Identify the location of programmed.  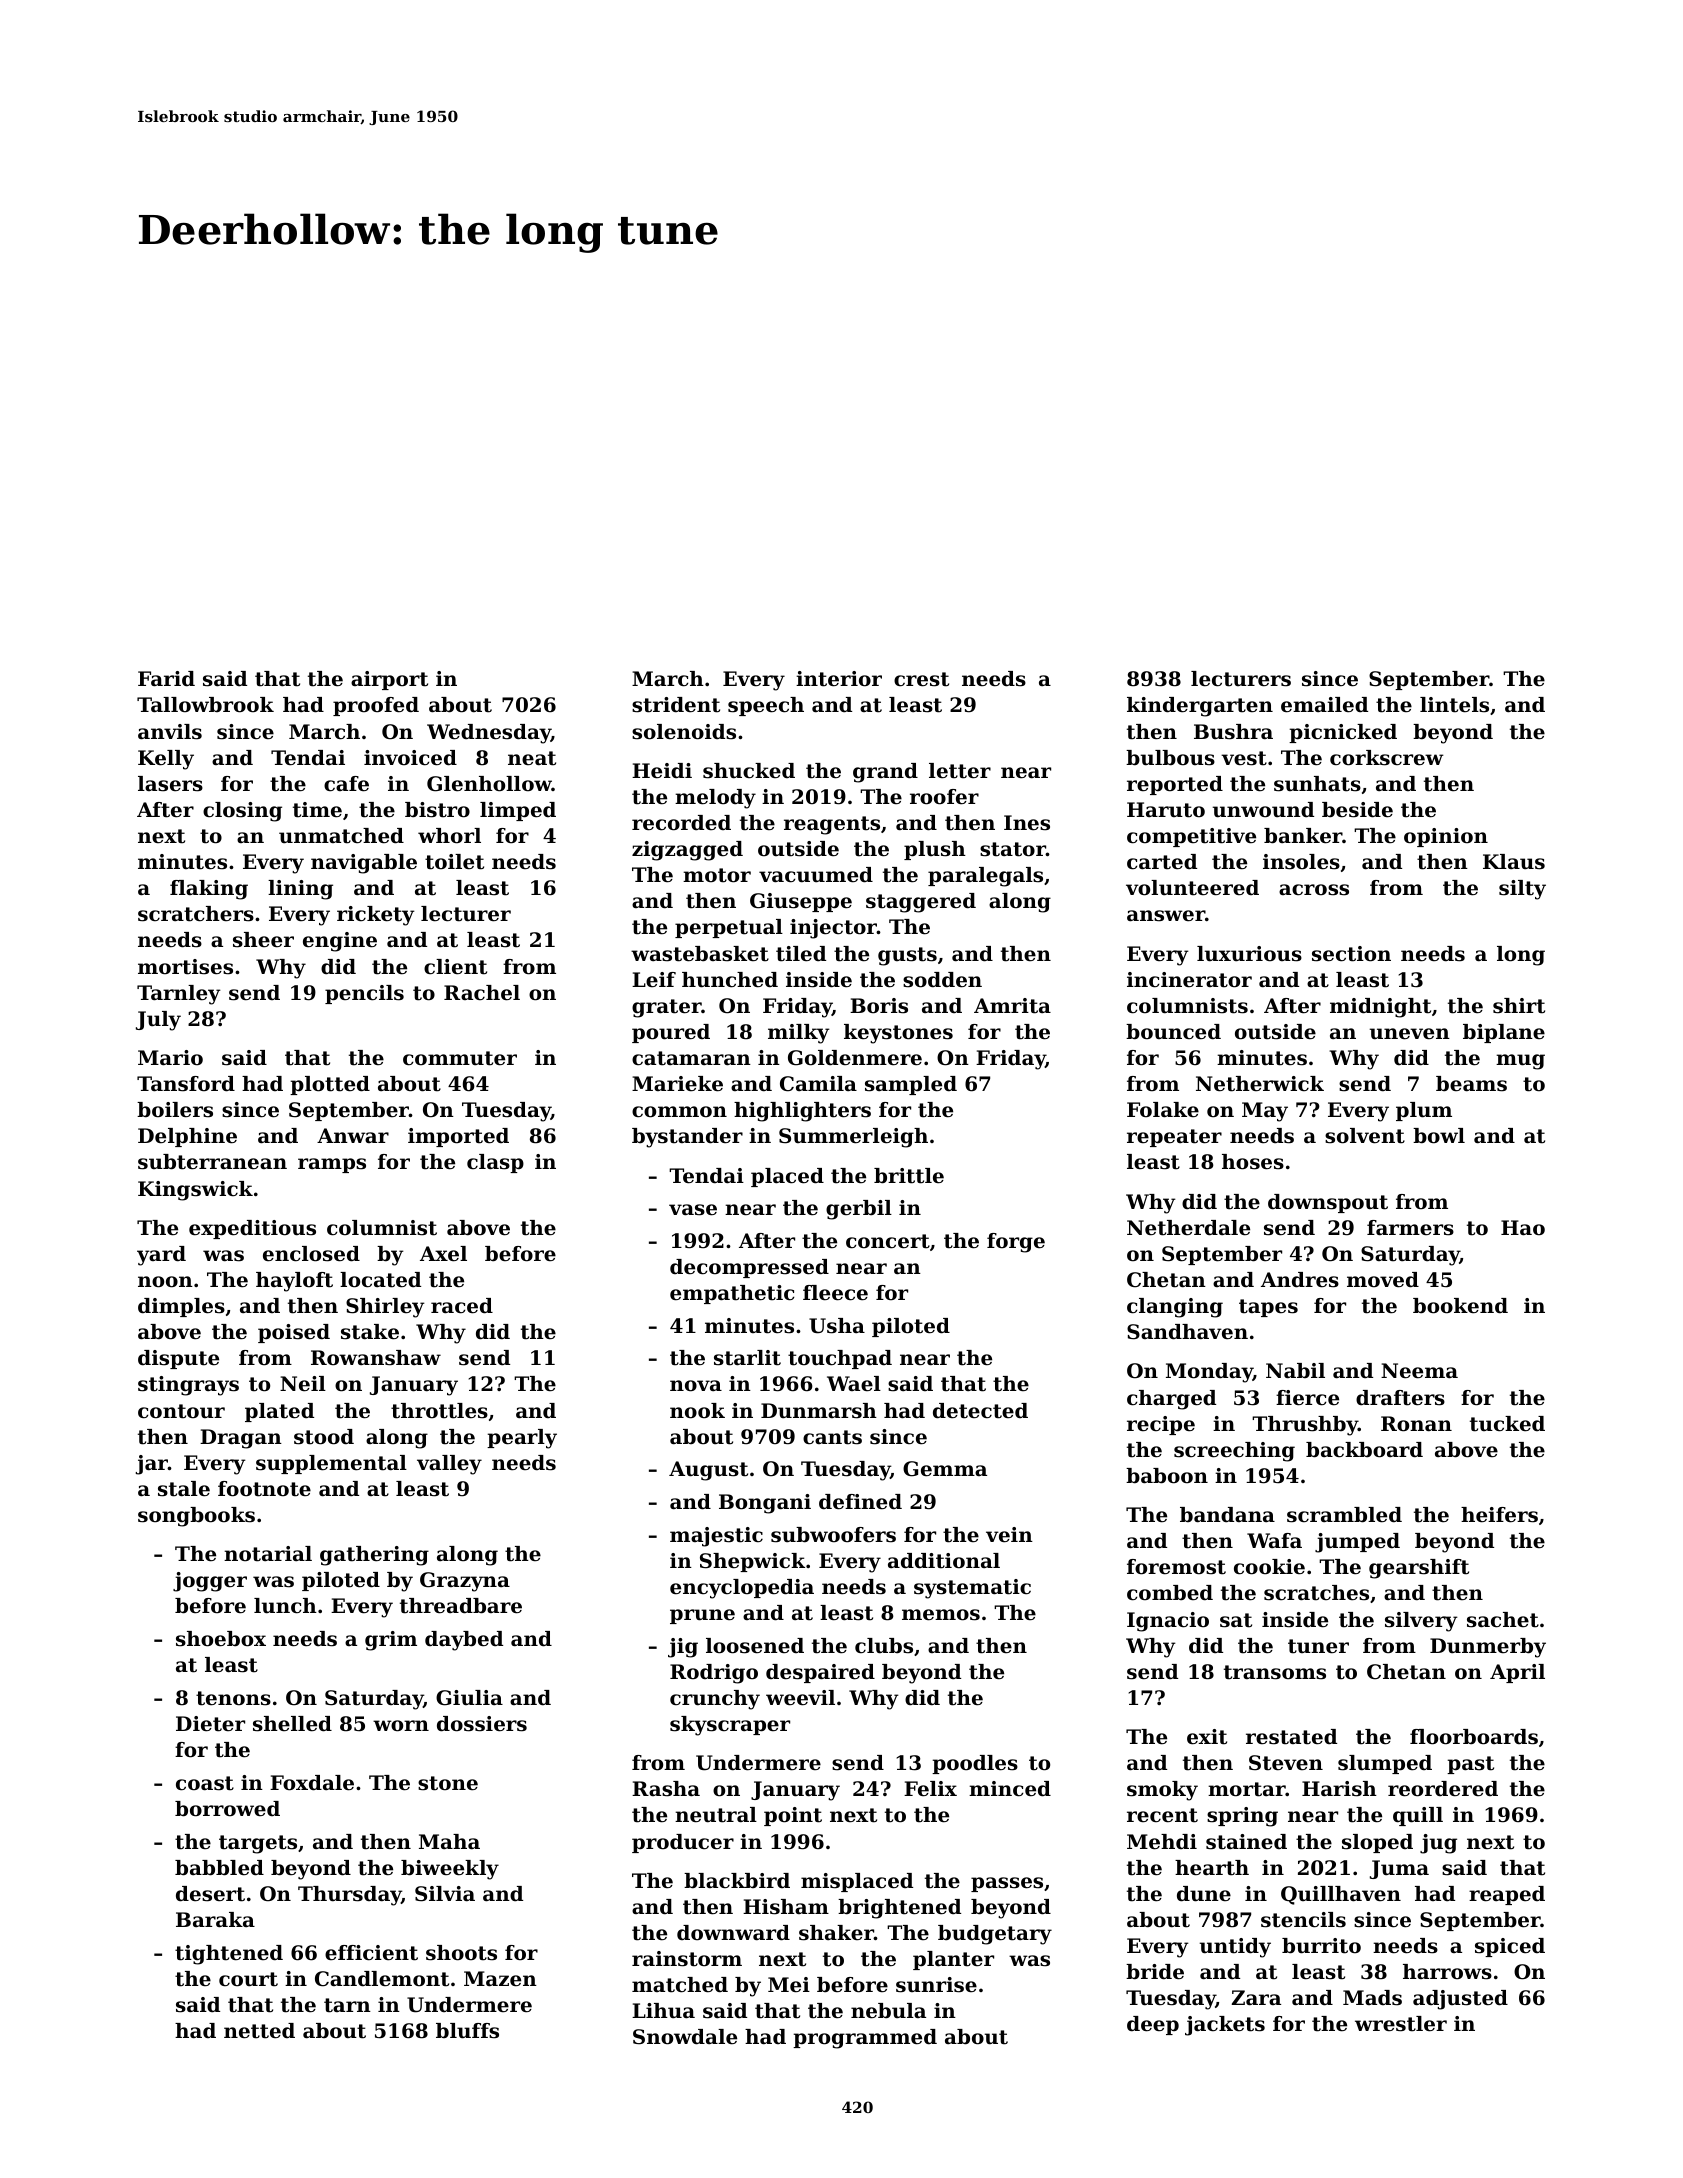
(865, 2039).
